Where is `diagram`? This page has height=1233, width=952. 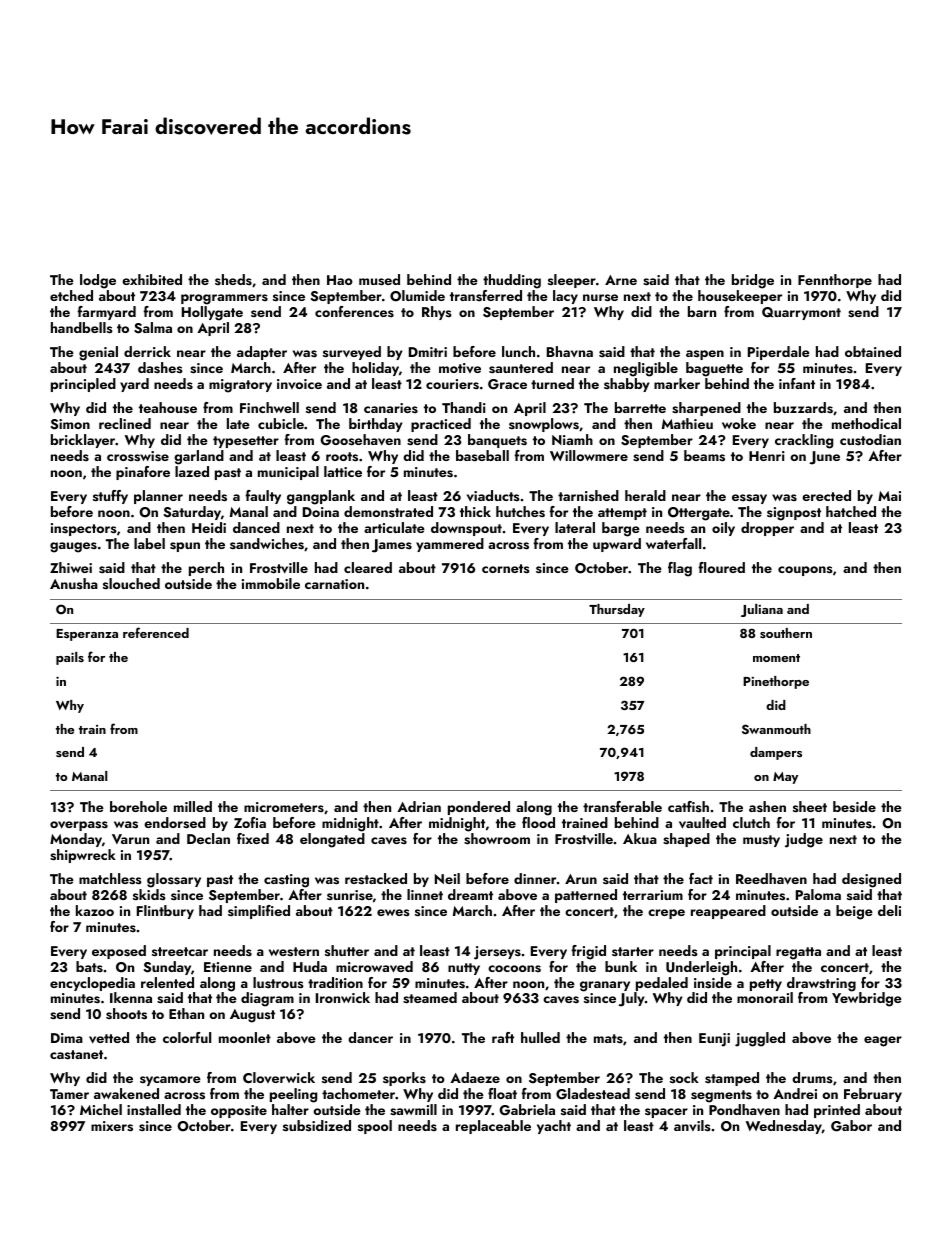
diagram is located at coordinates (267, 999).
